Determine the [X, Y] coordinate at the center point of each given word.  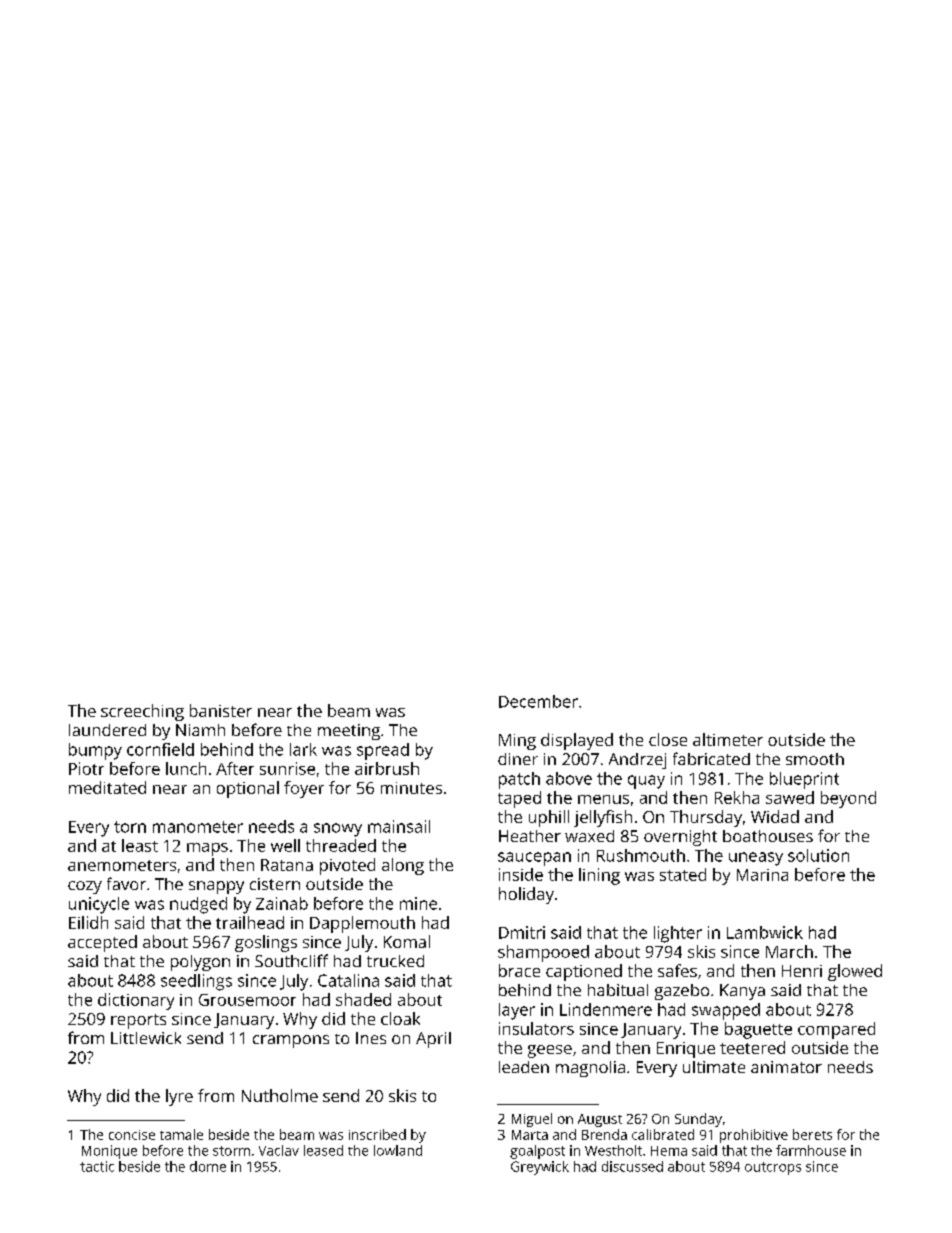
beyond [848, 799]
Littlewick [146, 1038]
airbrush [387, 768]
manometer [198, 827]
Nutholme [280, 1095]
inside [521, 874]
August [600, 1120]
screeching [142, 712]
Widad [775, 816]
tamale [181, 1134]
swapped [726, 1011]
